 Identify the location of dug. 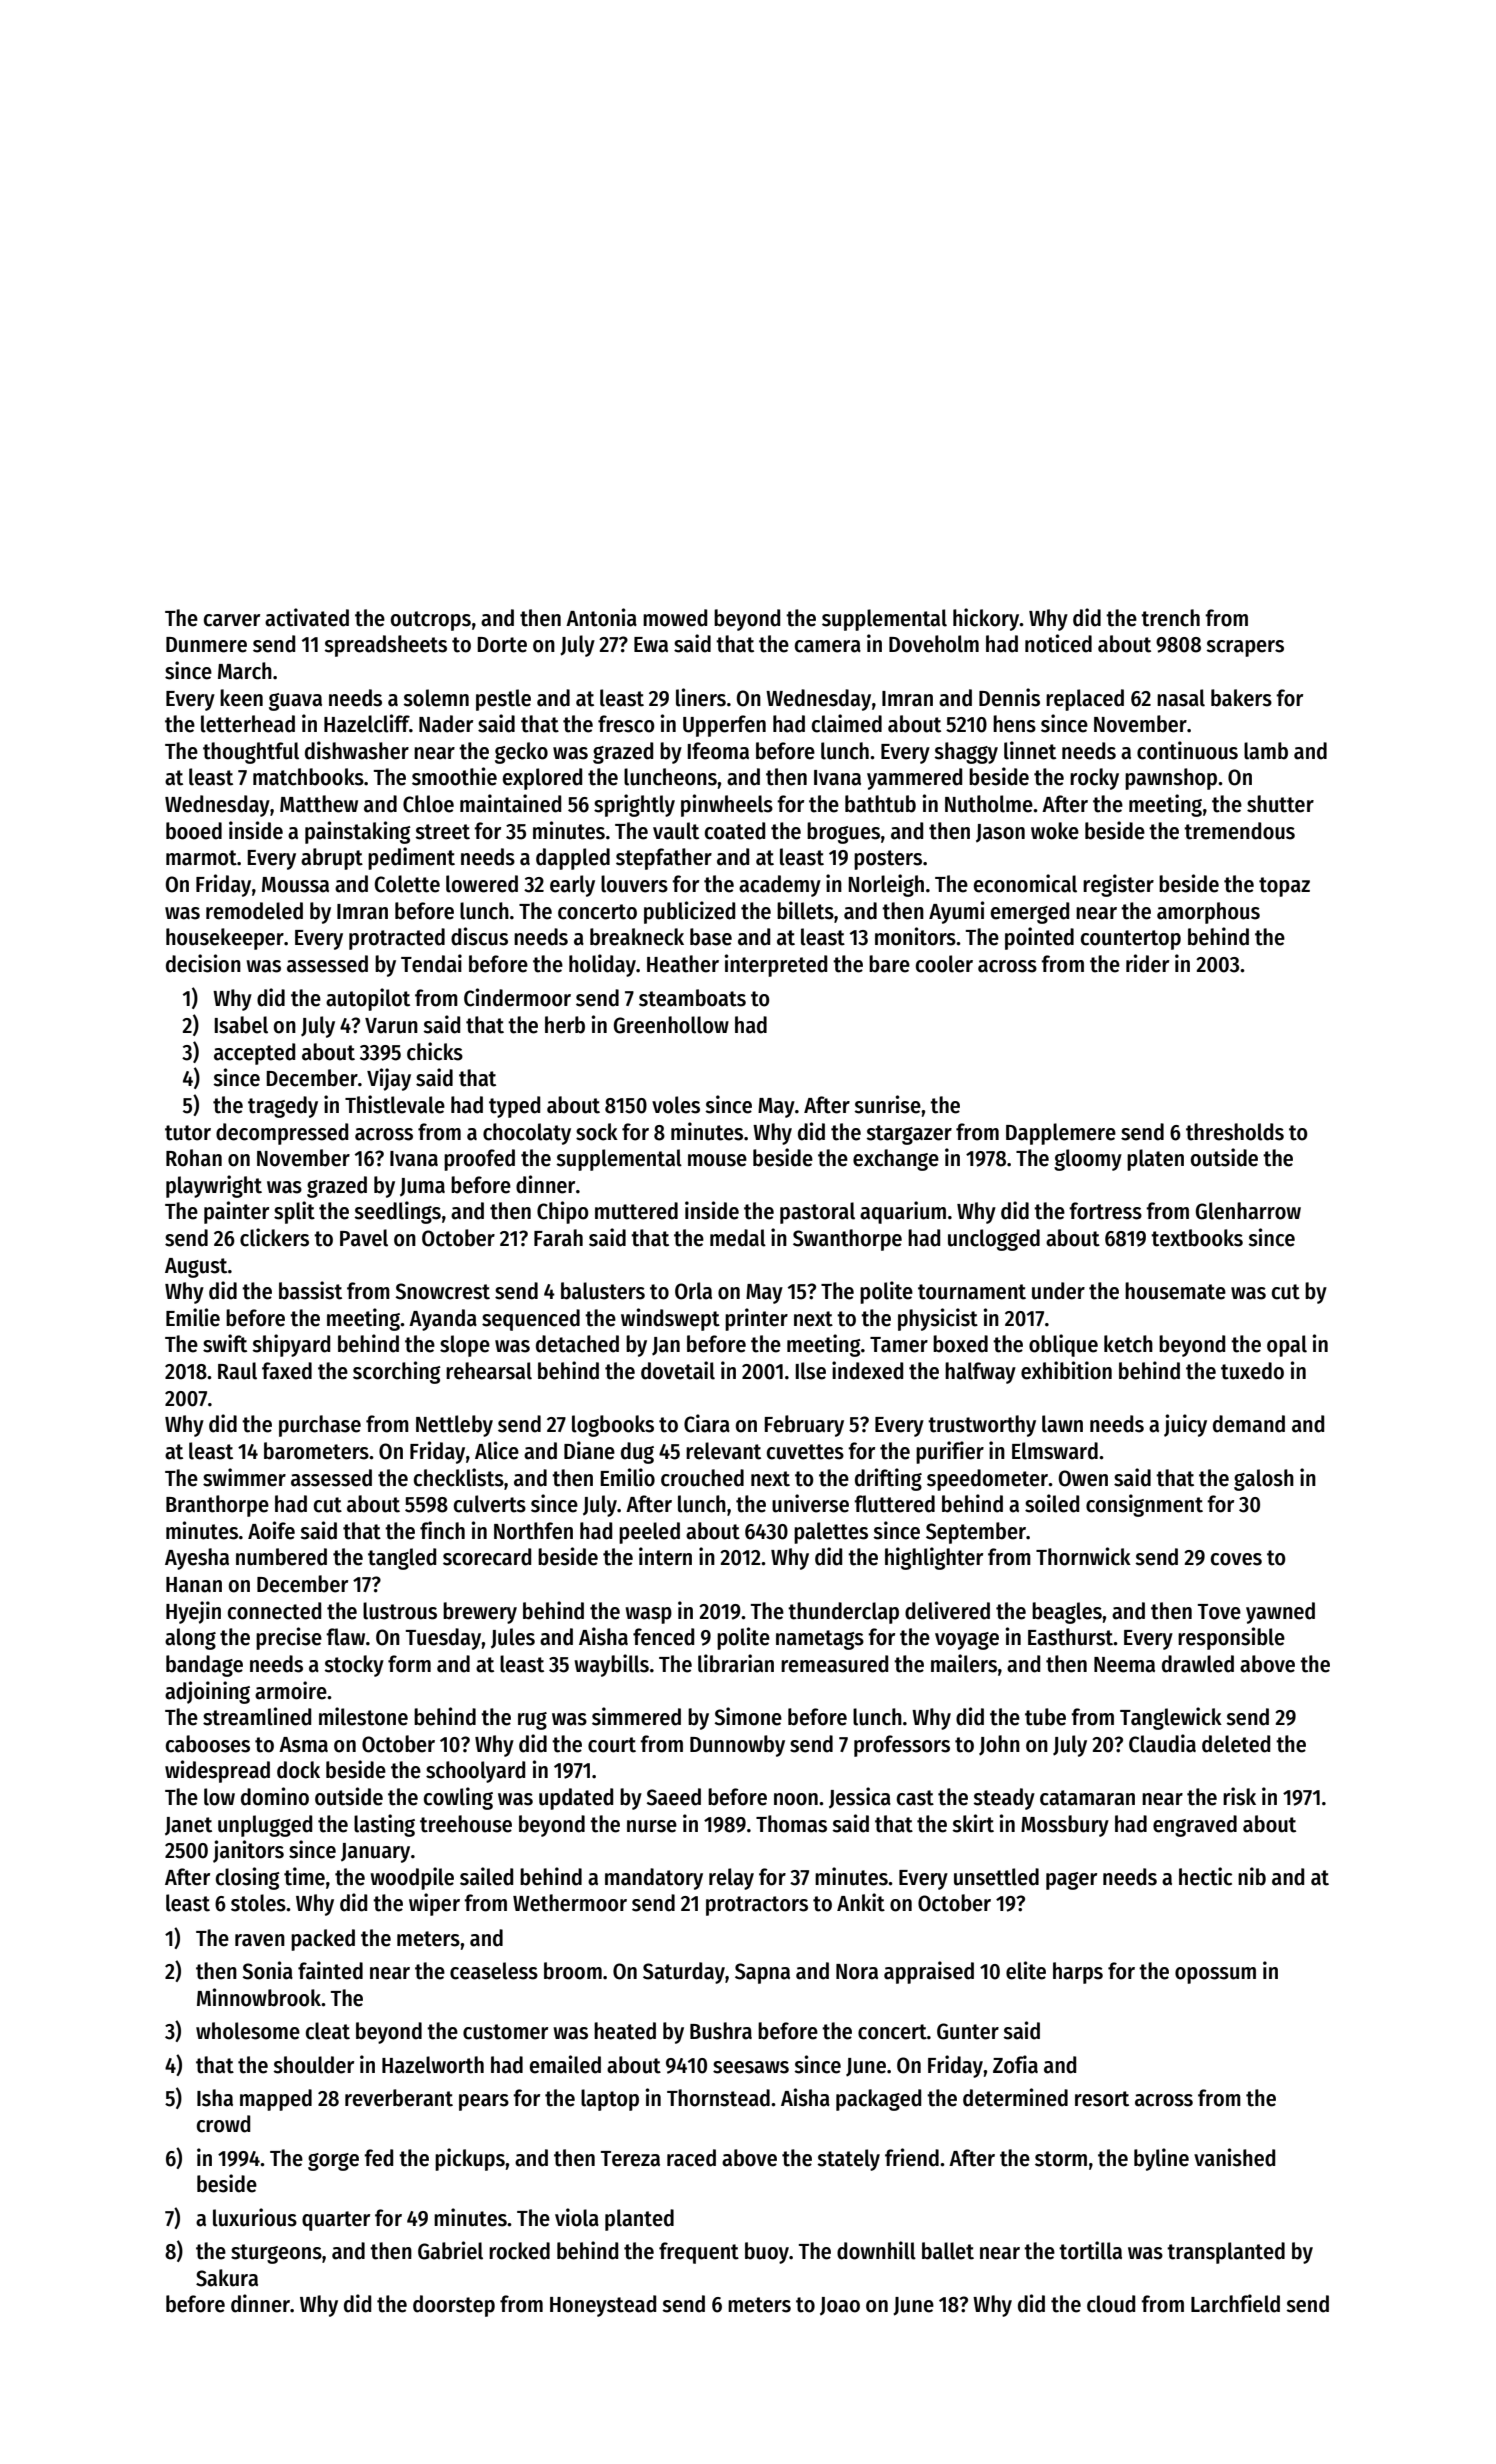
(637, 1453).
